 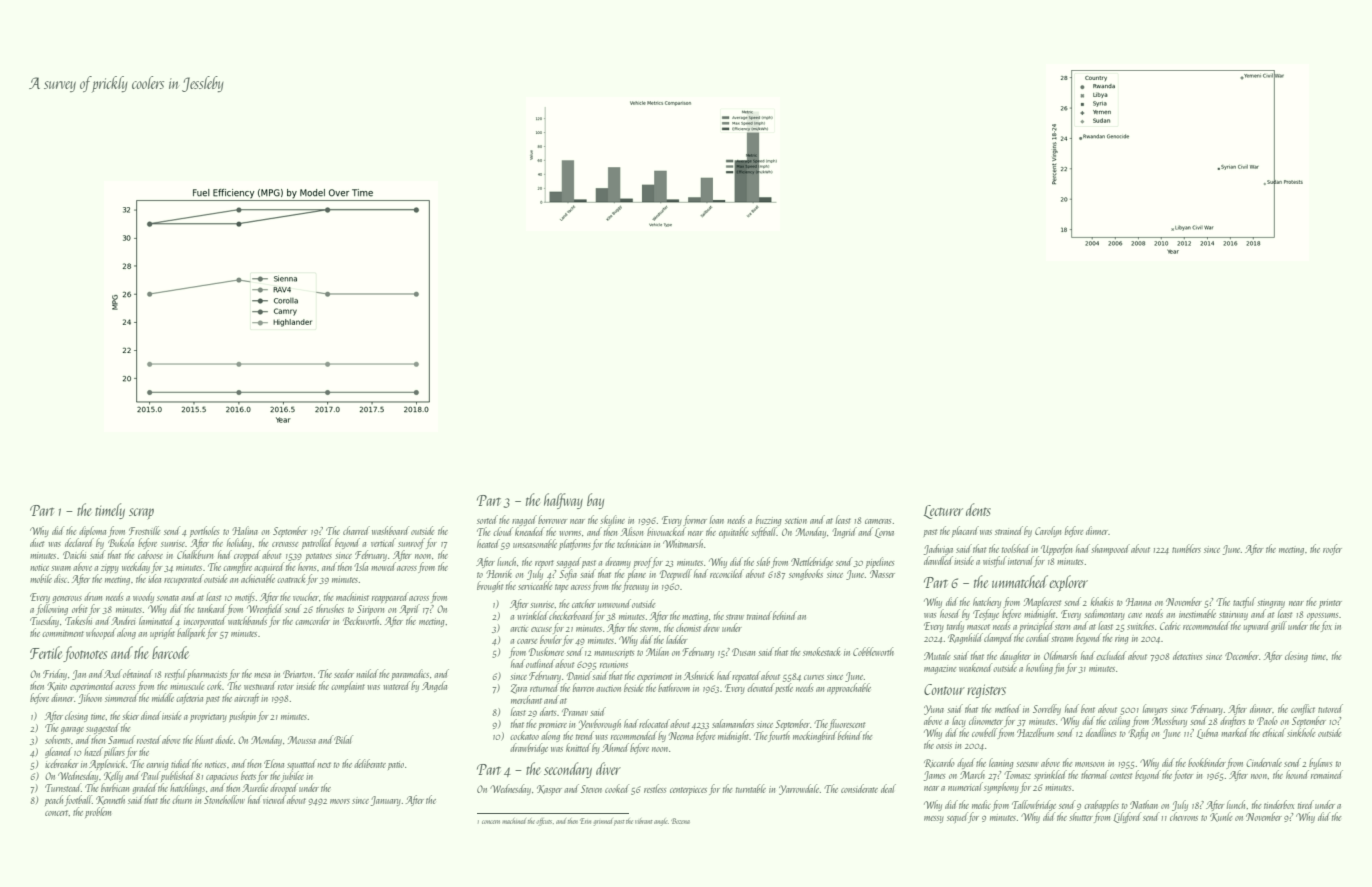 I want to click on drooped, so click(x=284, y=788).
